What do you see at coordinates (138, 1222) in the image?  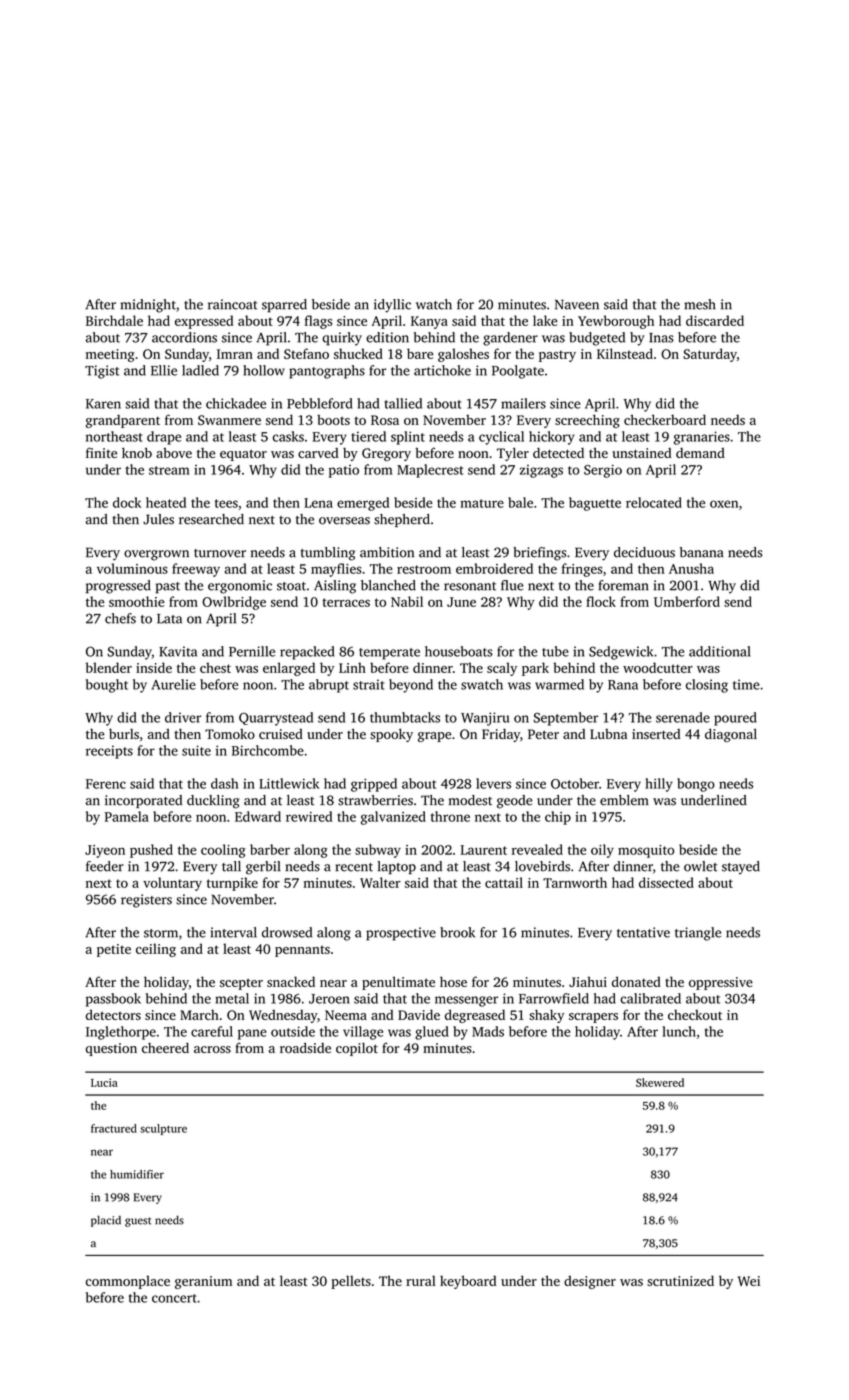 I see `guest` at bounding box center [138, 1222].
